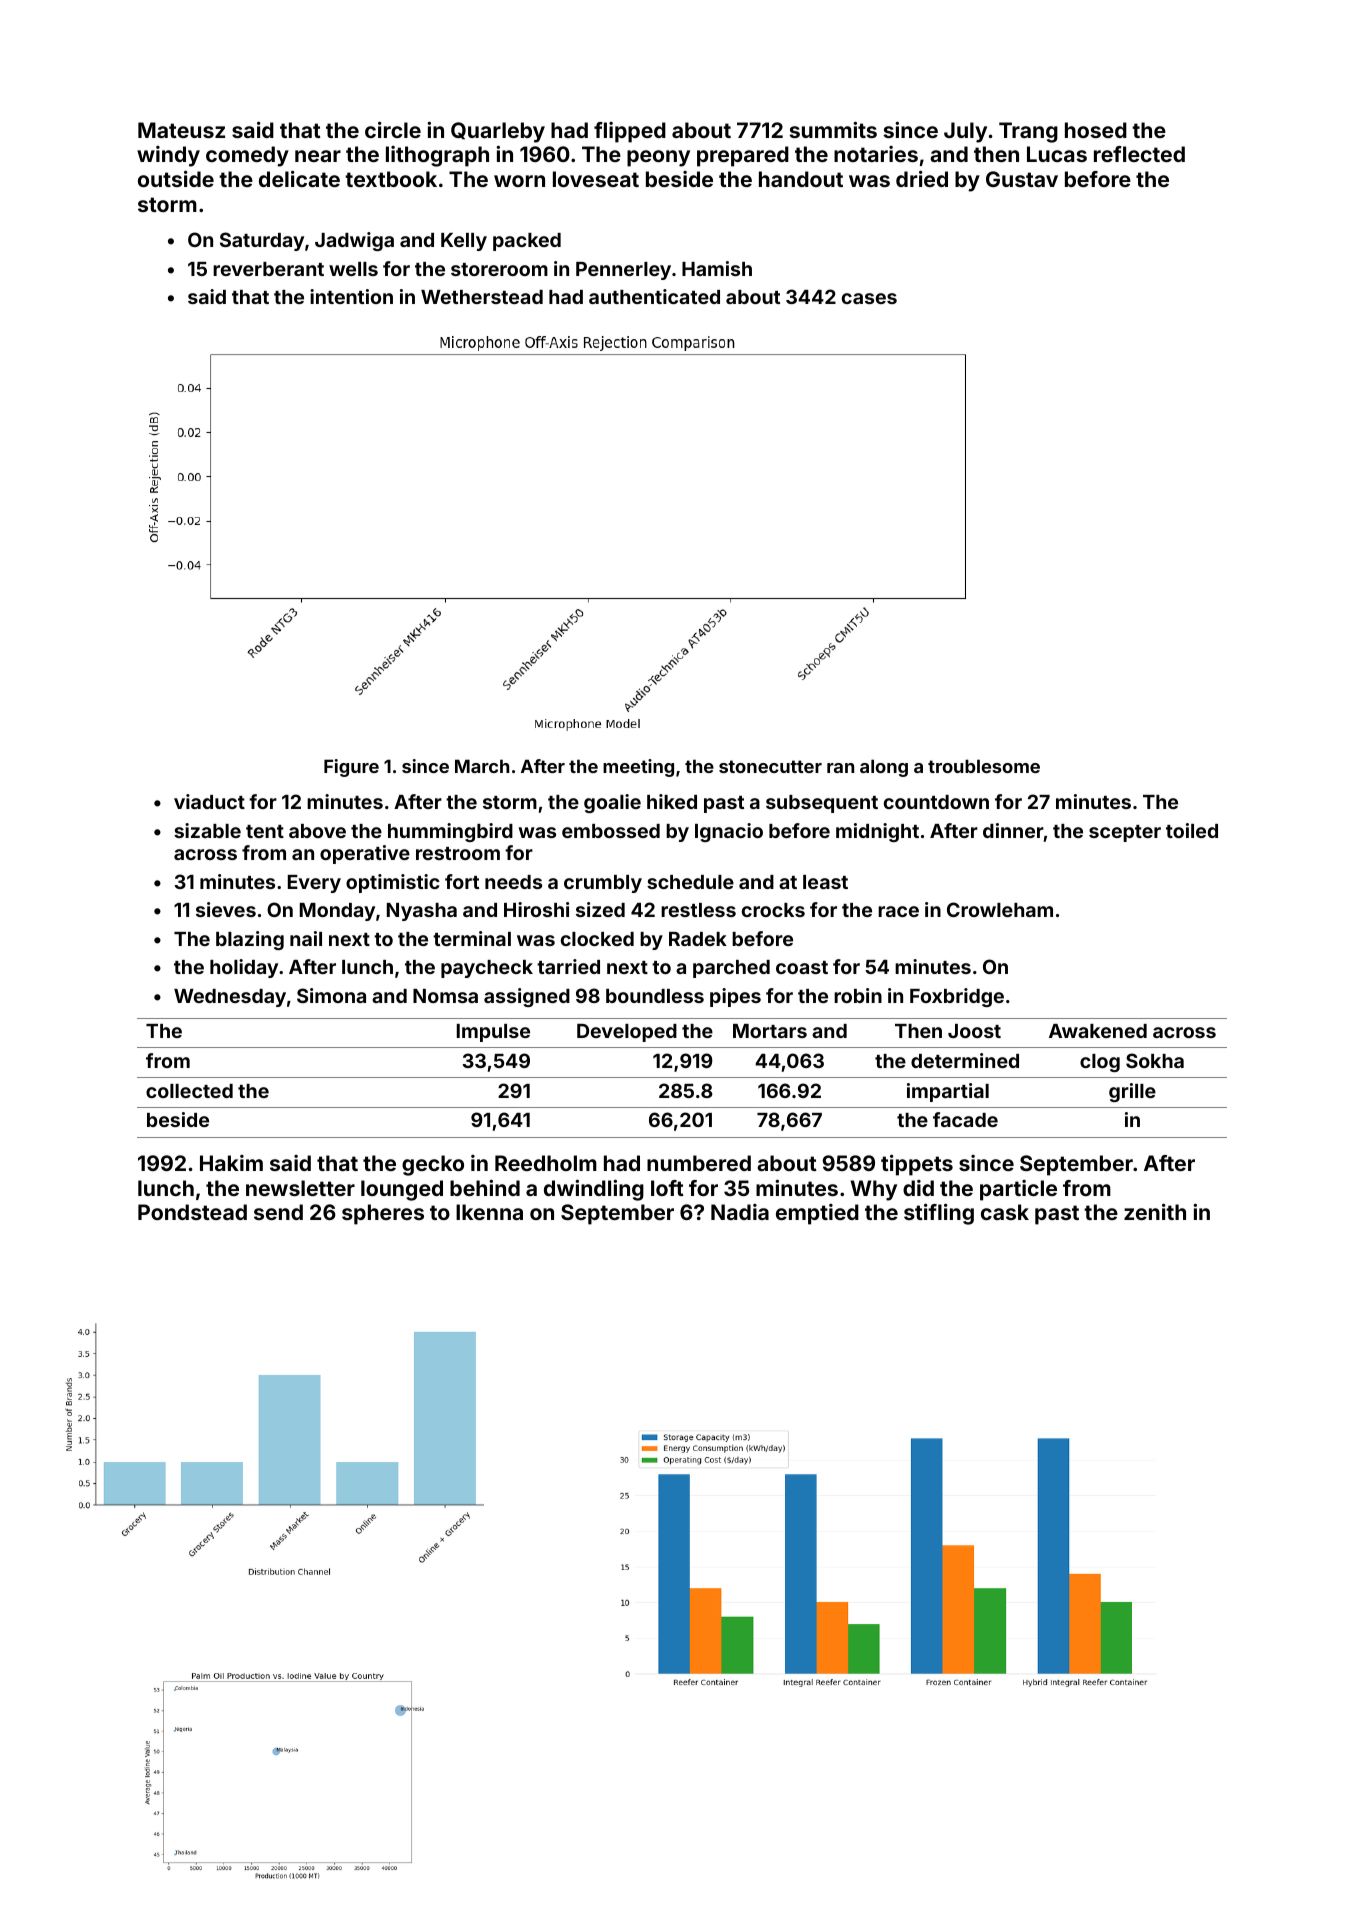 This screenshot has width=1364, height=1929. What do you see at coordinates (984, 766) in the screenshot?
I see `troublesome` at bounding box center [984, 766].
